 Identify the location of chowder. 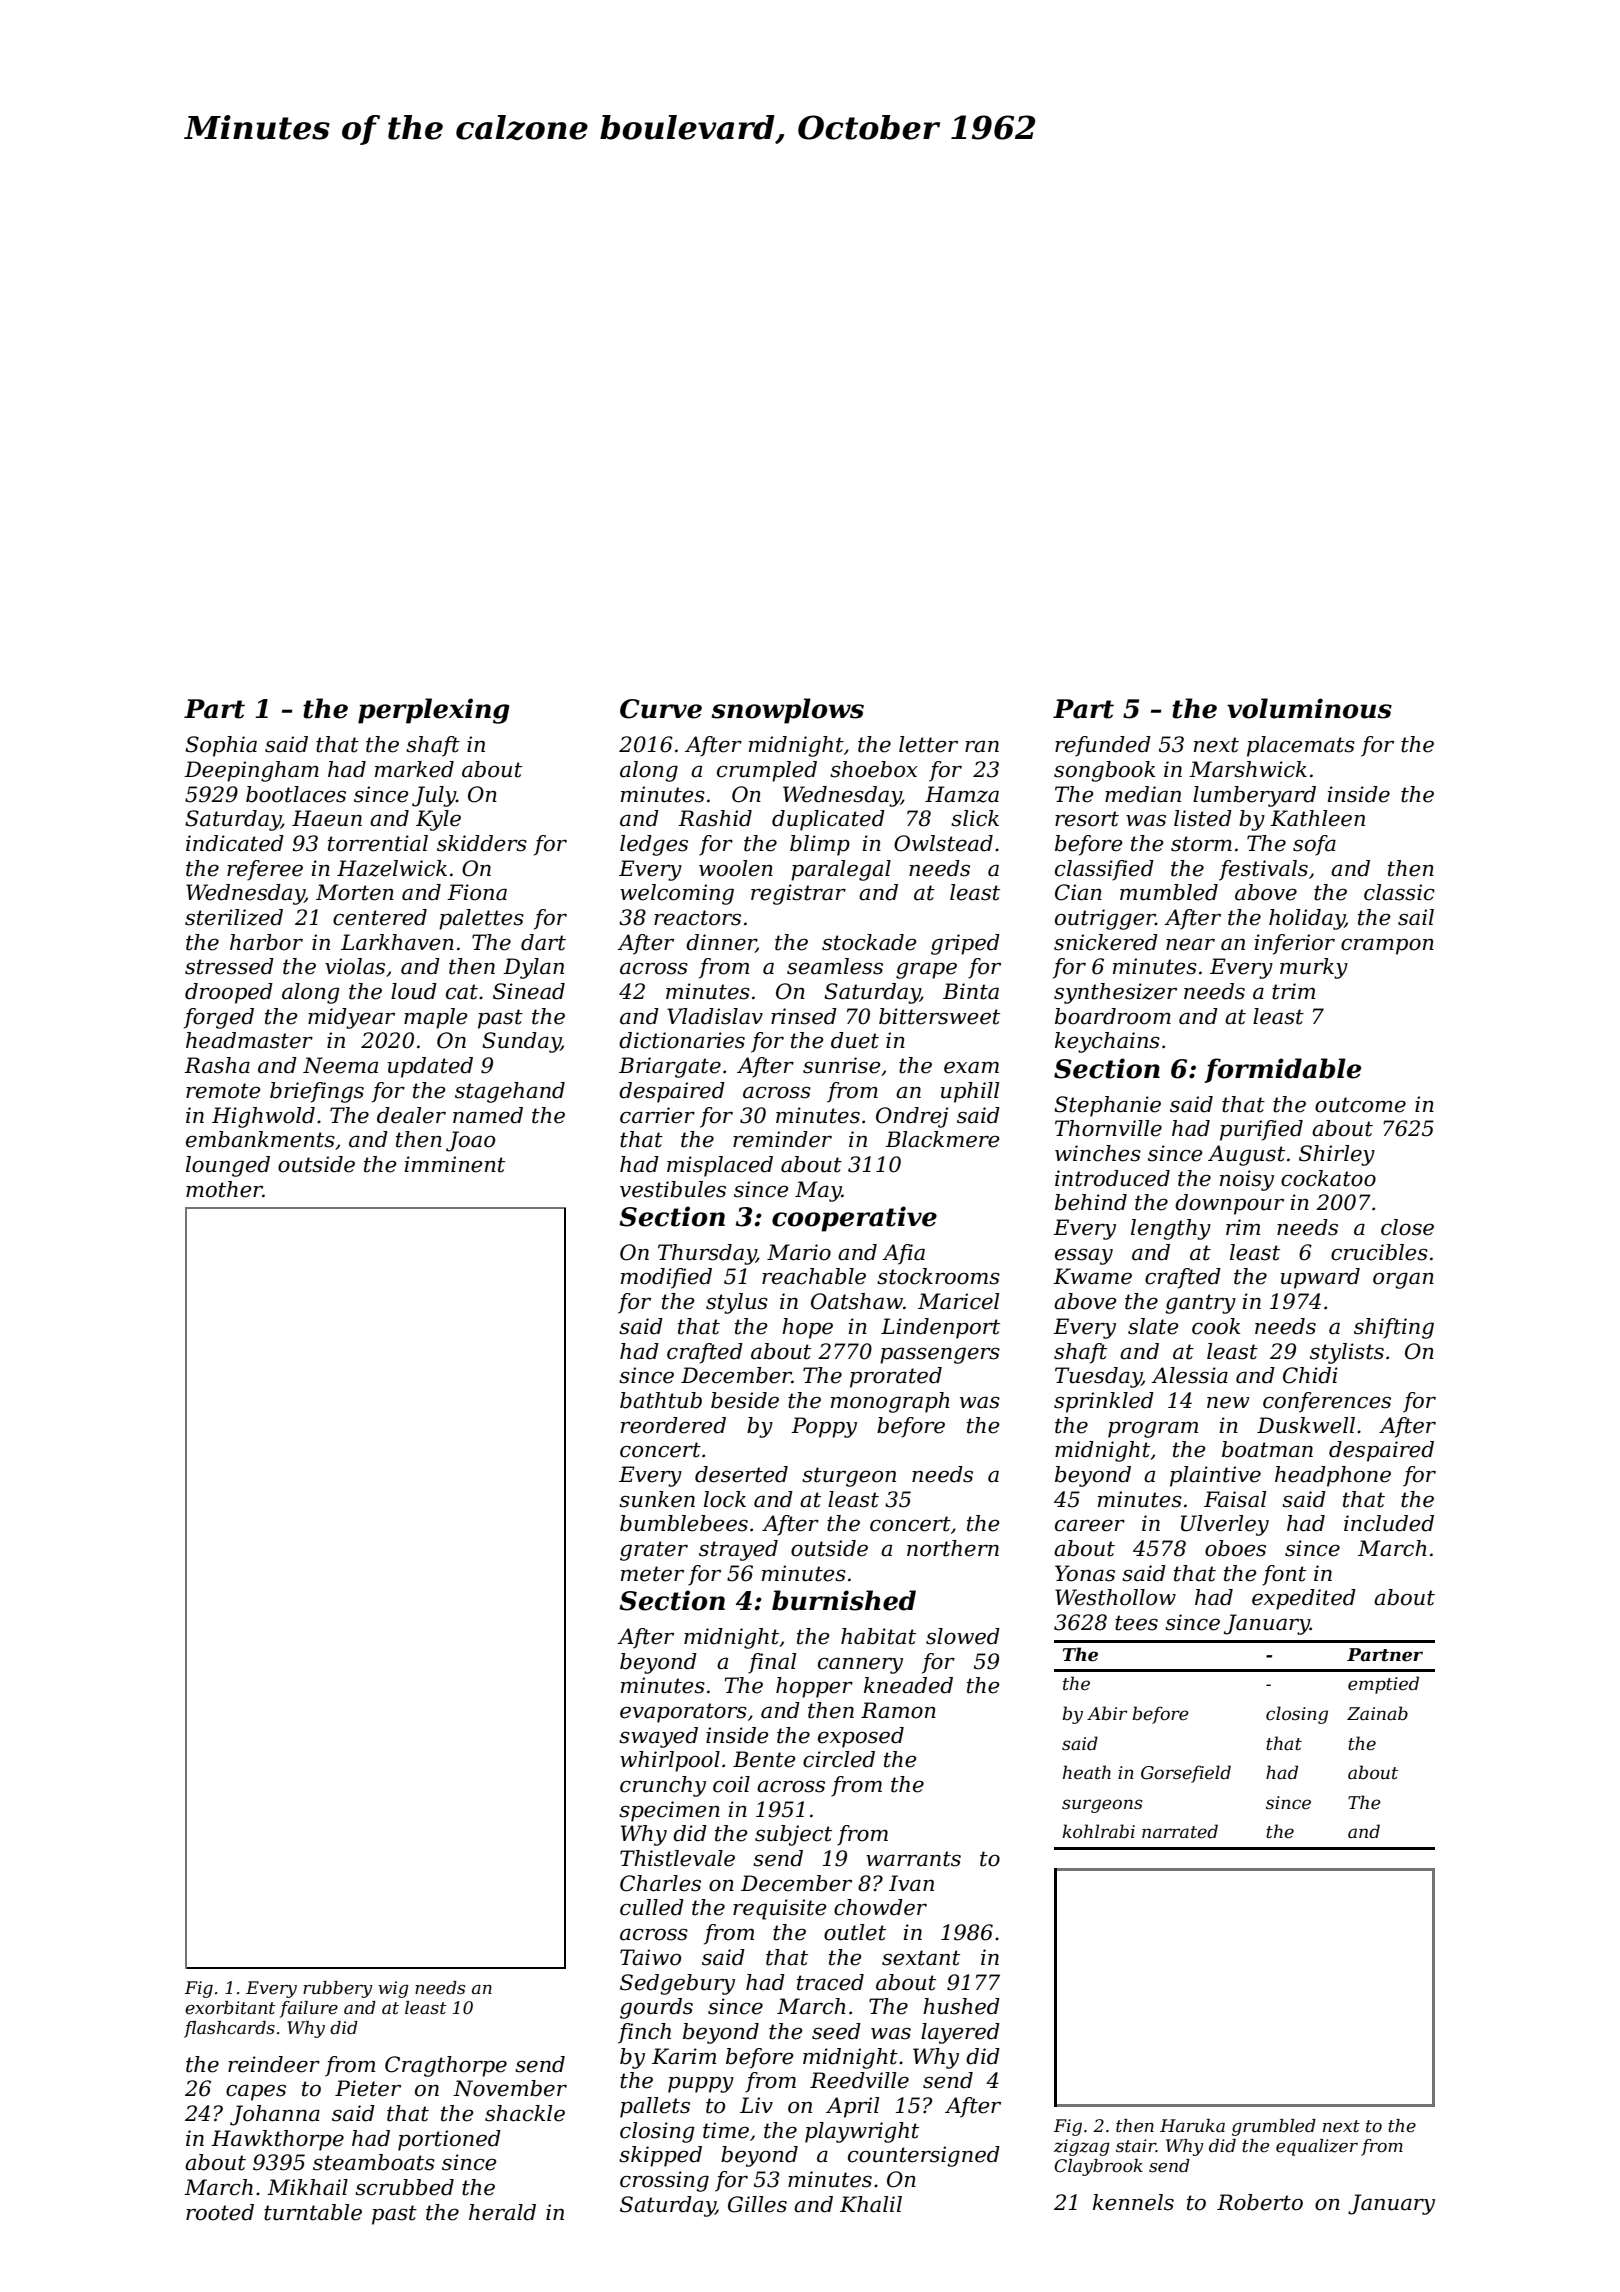
(880, 1907).
